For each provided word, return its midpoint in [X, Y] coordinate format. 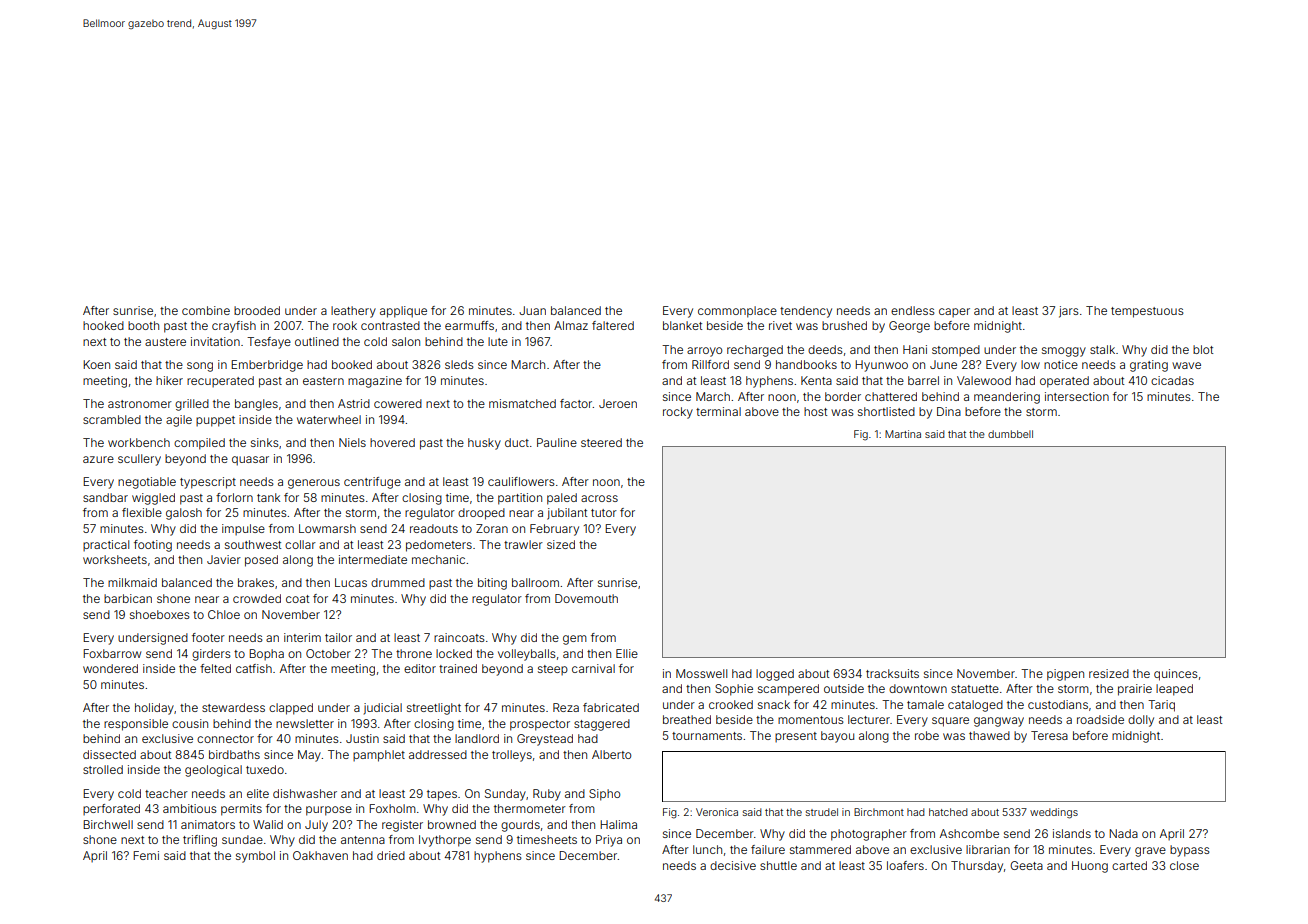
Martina [903, 434]
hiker [169, 380]
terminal [718, 411]
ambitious [190, 808]
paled [562, 499]
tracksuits [892, 673]
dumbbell [1010, 434]
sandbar [105, 497]
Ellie [627, 653]
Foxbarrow [112, 653]
